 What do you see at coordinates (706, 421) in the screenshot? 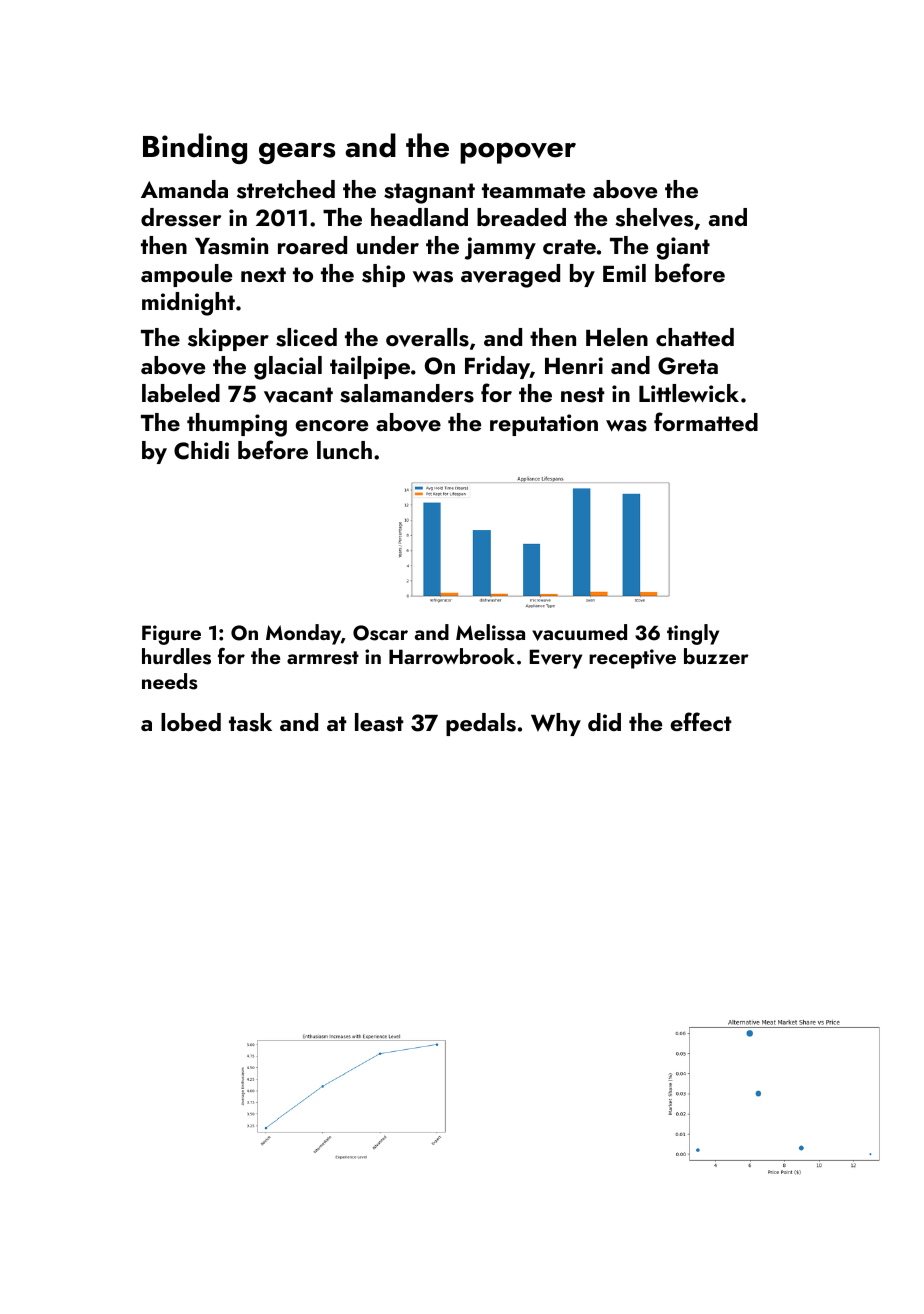
I see `formatted` at bounding box center [706, 421].
